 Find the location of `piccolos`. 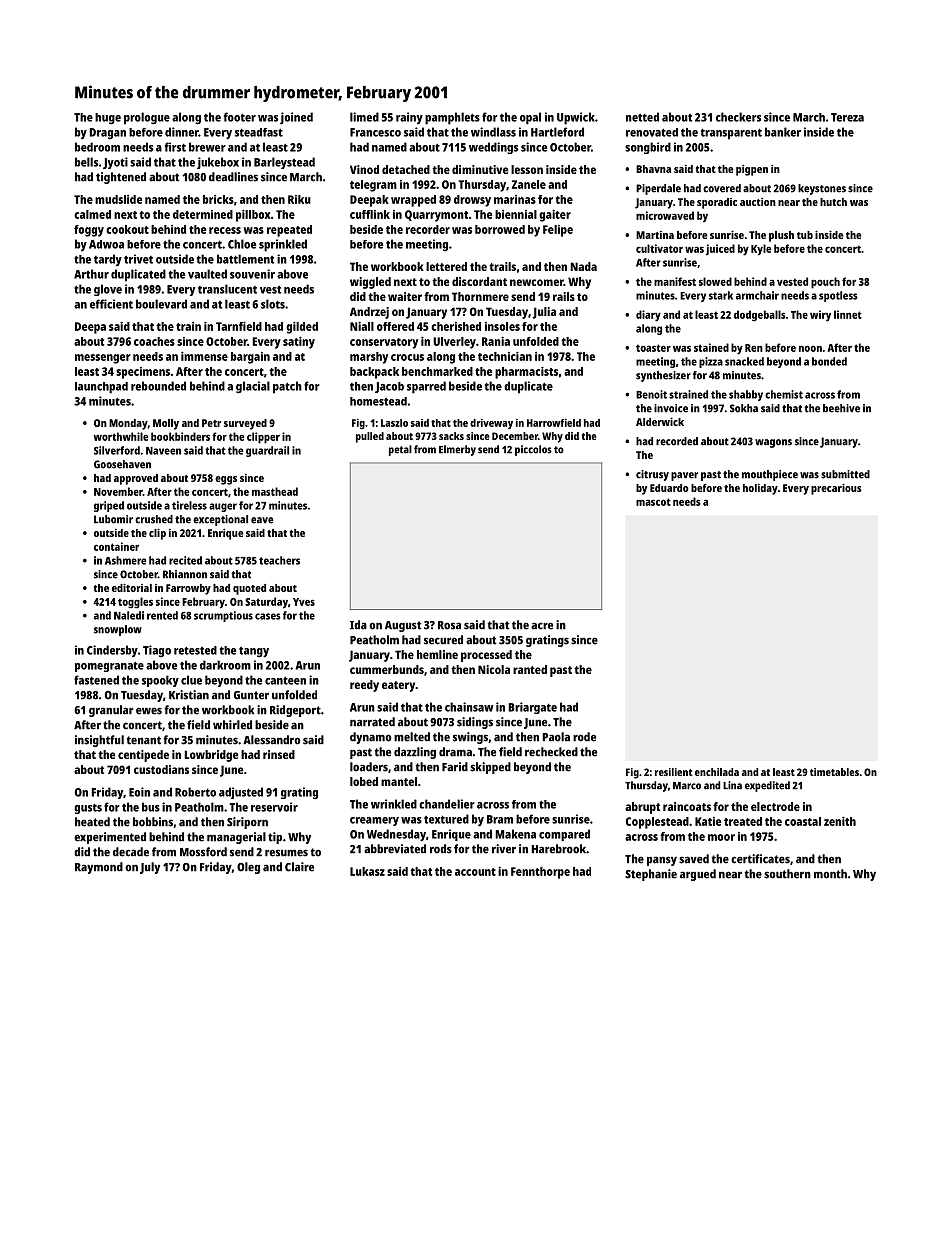

piccolos is located at coordinates (533, 450).
